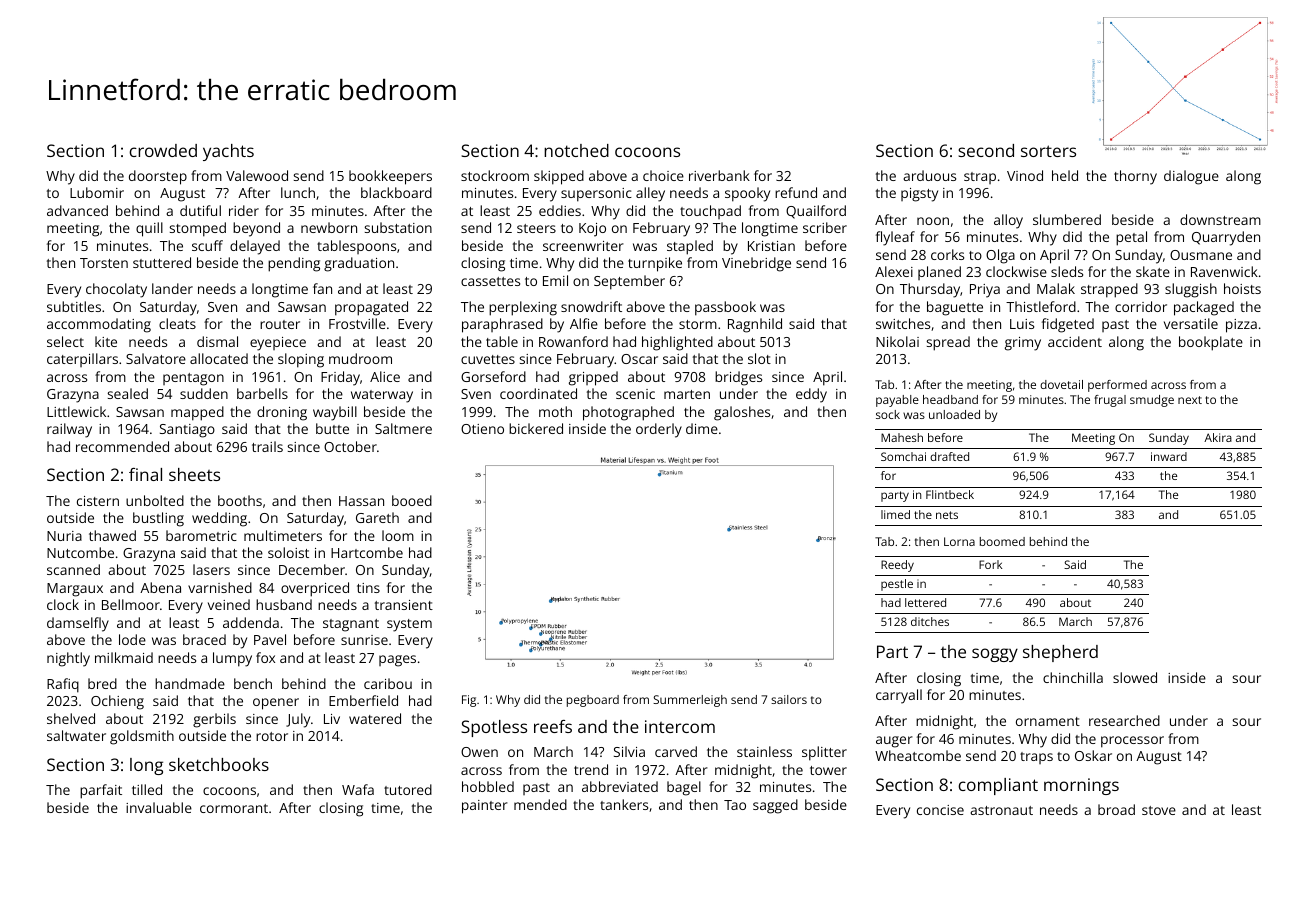  What do you see at coordinates (1135, 677) in the screenshot?
I see `slowed` at bounding box center [1135, 677].
